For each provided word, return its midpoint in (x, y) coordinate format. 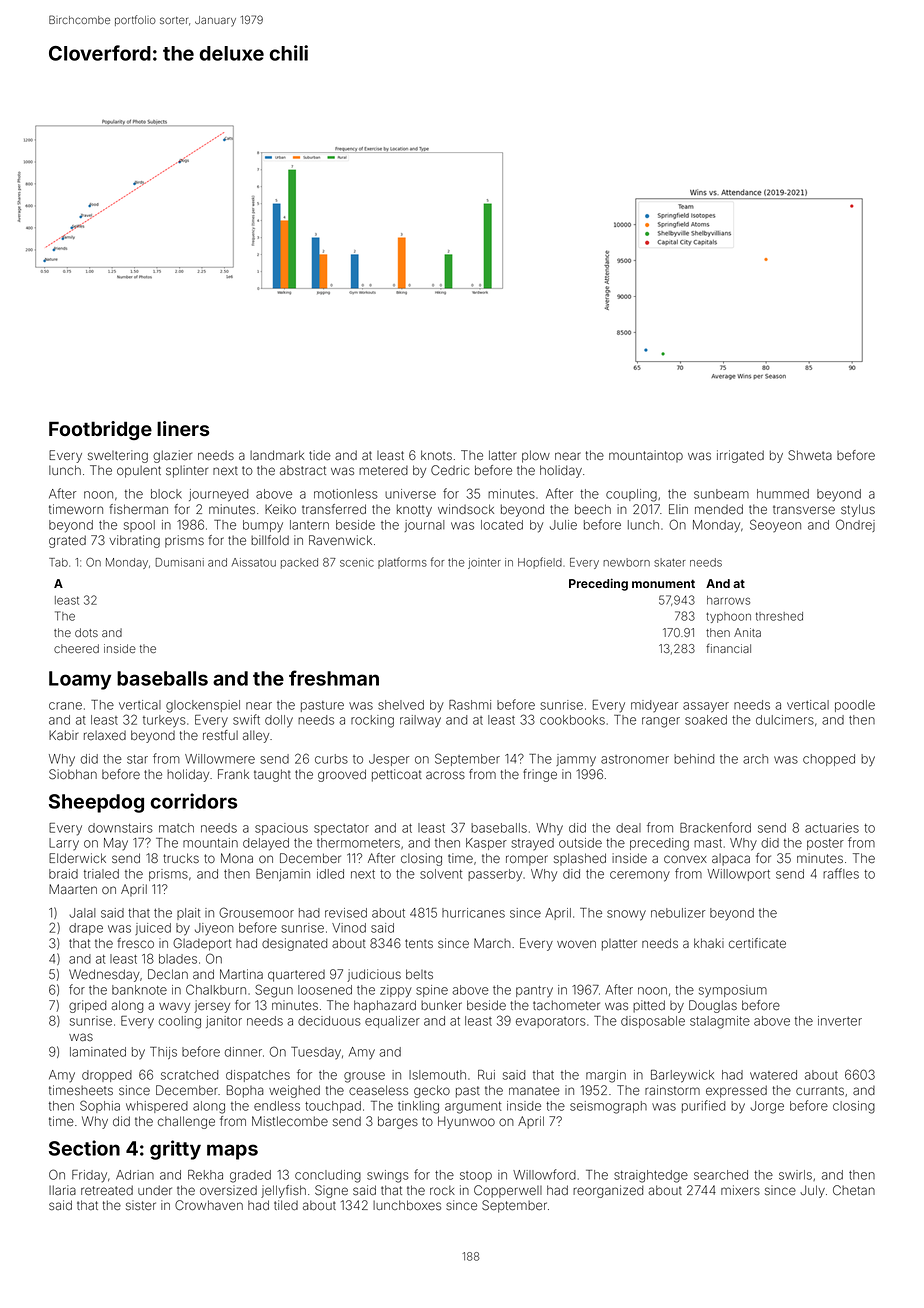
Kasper (486, 844)
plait (188, 914)
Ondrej (855, 525)
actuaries (832, 828)
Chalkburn (216, 989)
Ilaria (62, 1190)
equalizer (392, 1022)
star (137, 759)
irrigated (740, 456)
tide (320, 455)
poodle (855, 706)
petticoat (397, 775)
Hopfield (540, 563)
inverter (840, 1021)
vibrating (134, 541)
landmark (277, 455)
